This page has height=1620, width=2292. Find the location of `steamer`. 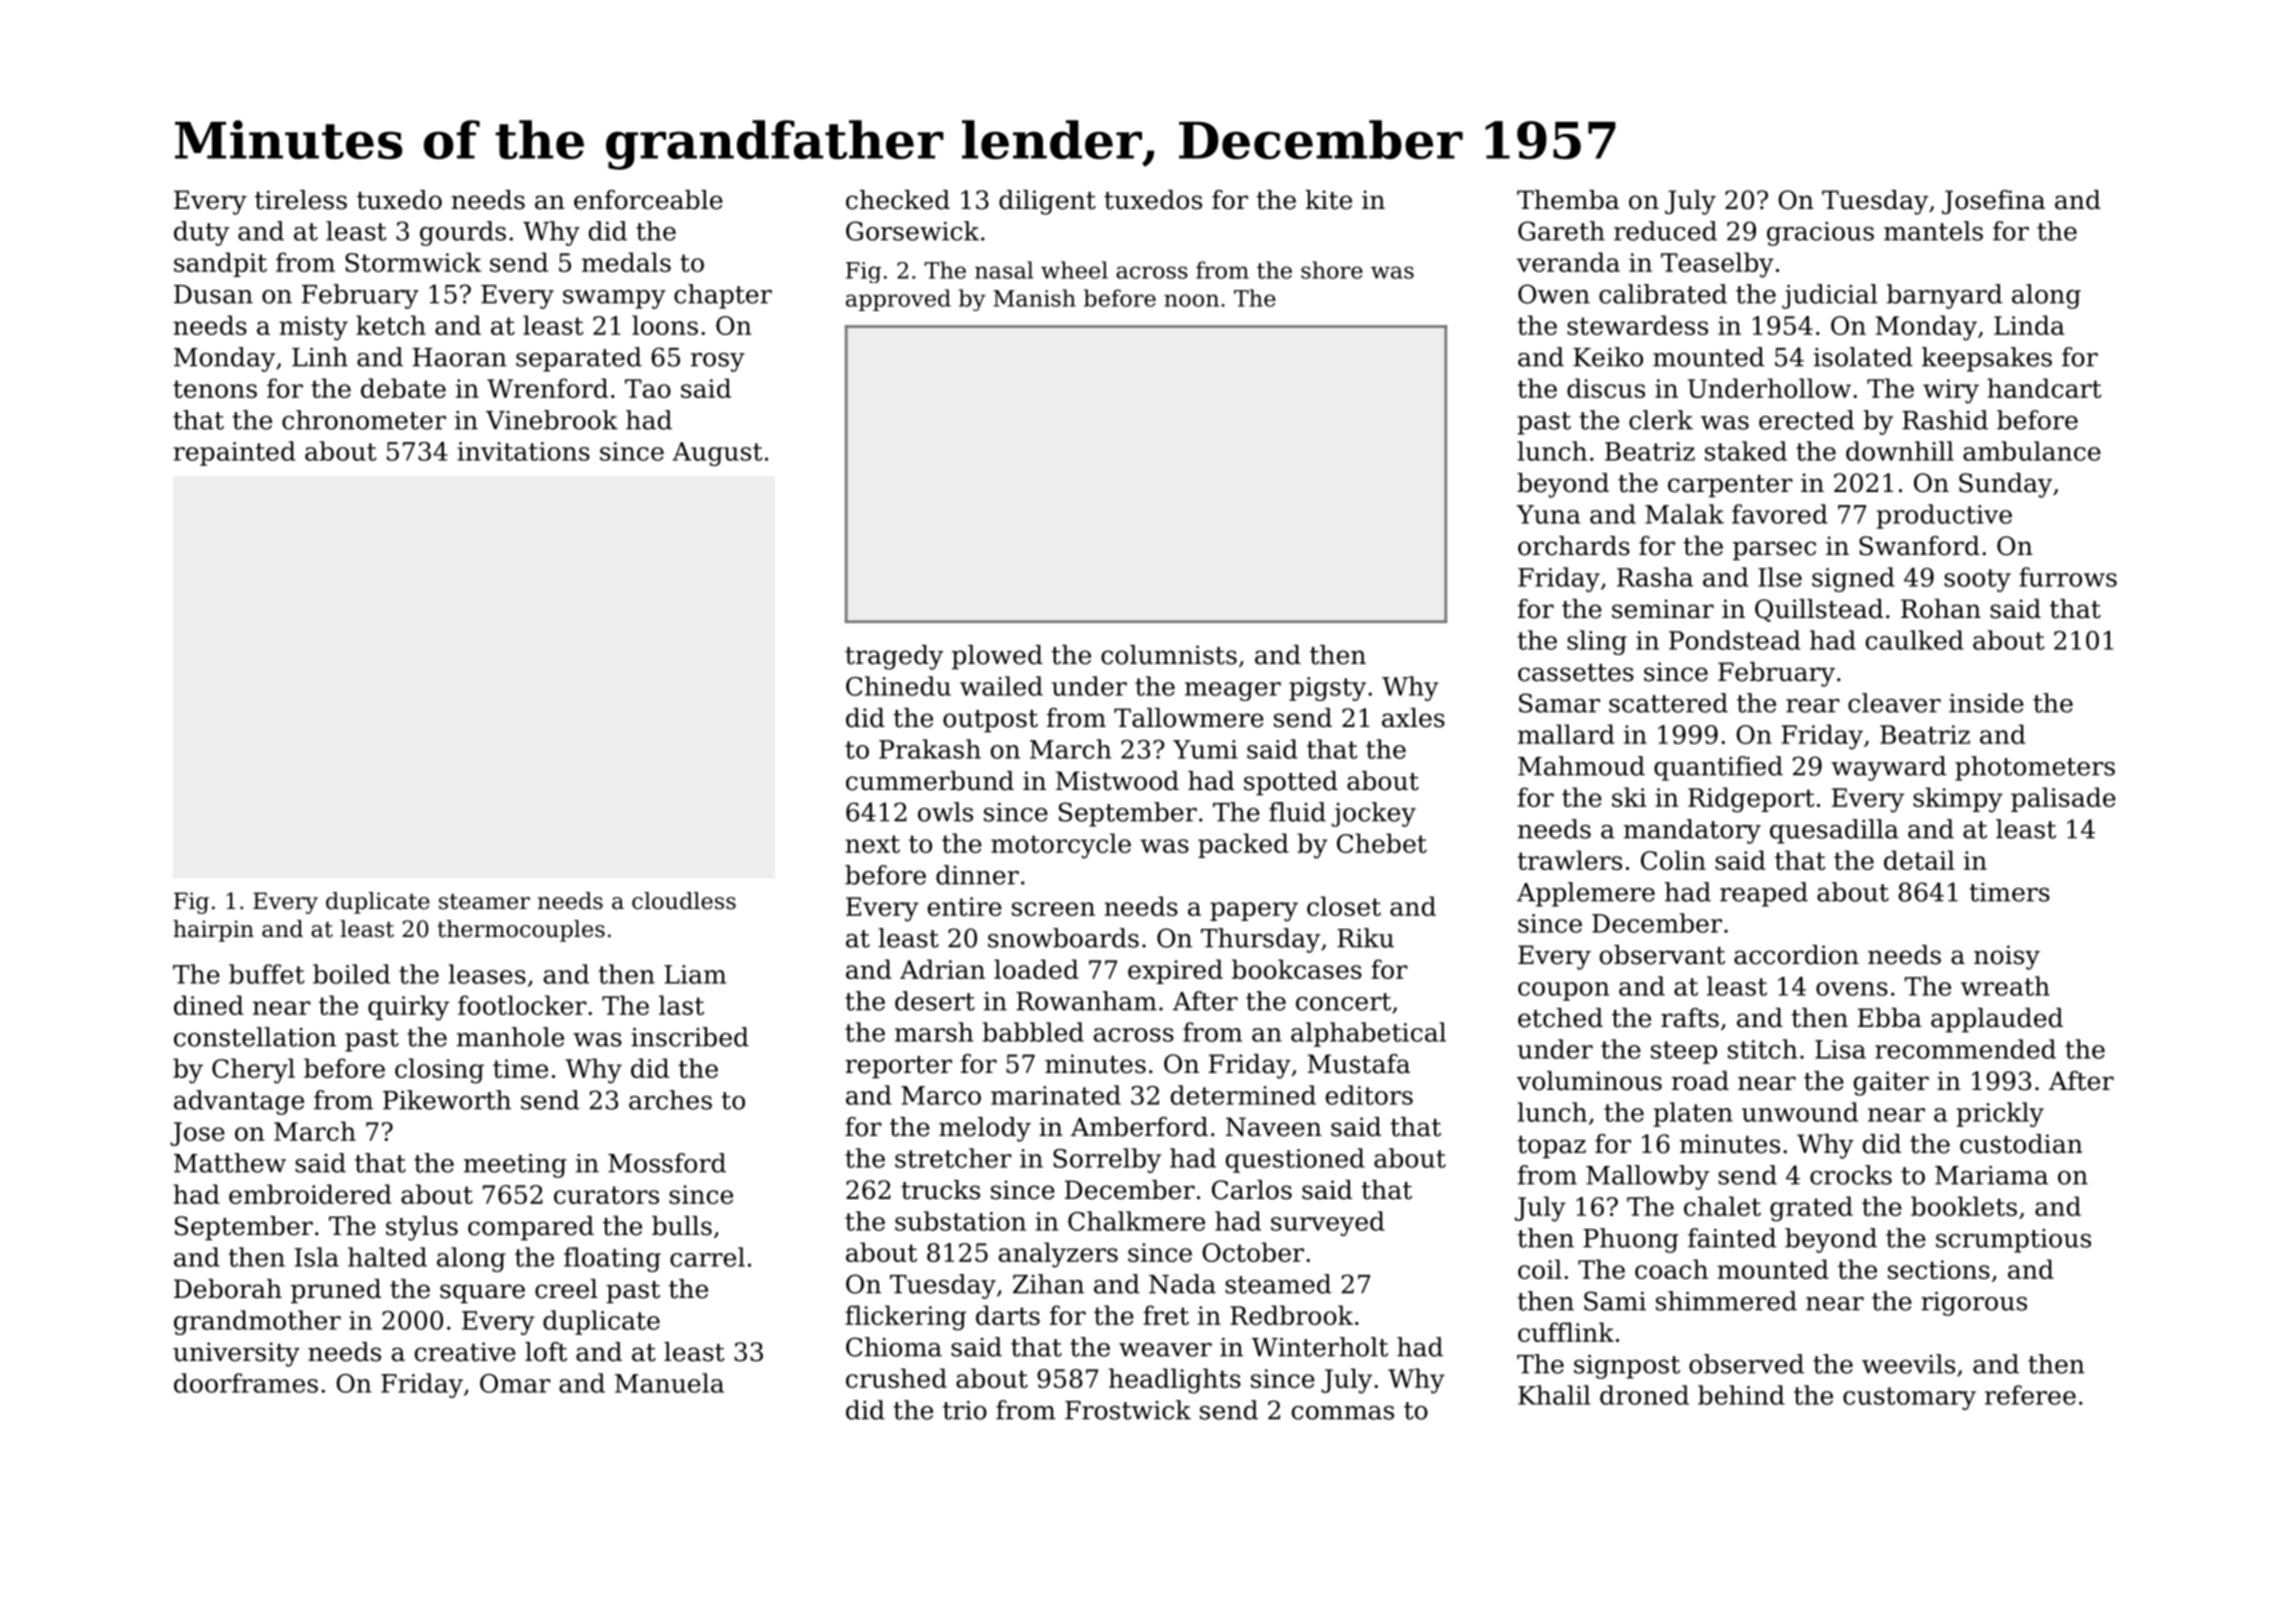

steamer is located at coordinates (484, 902).
